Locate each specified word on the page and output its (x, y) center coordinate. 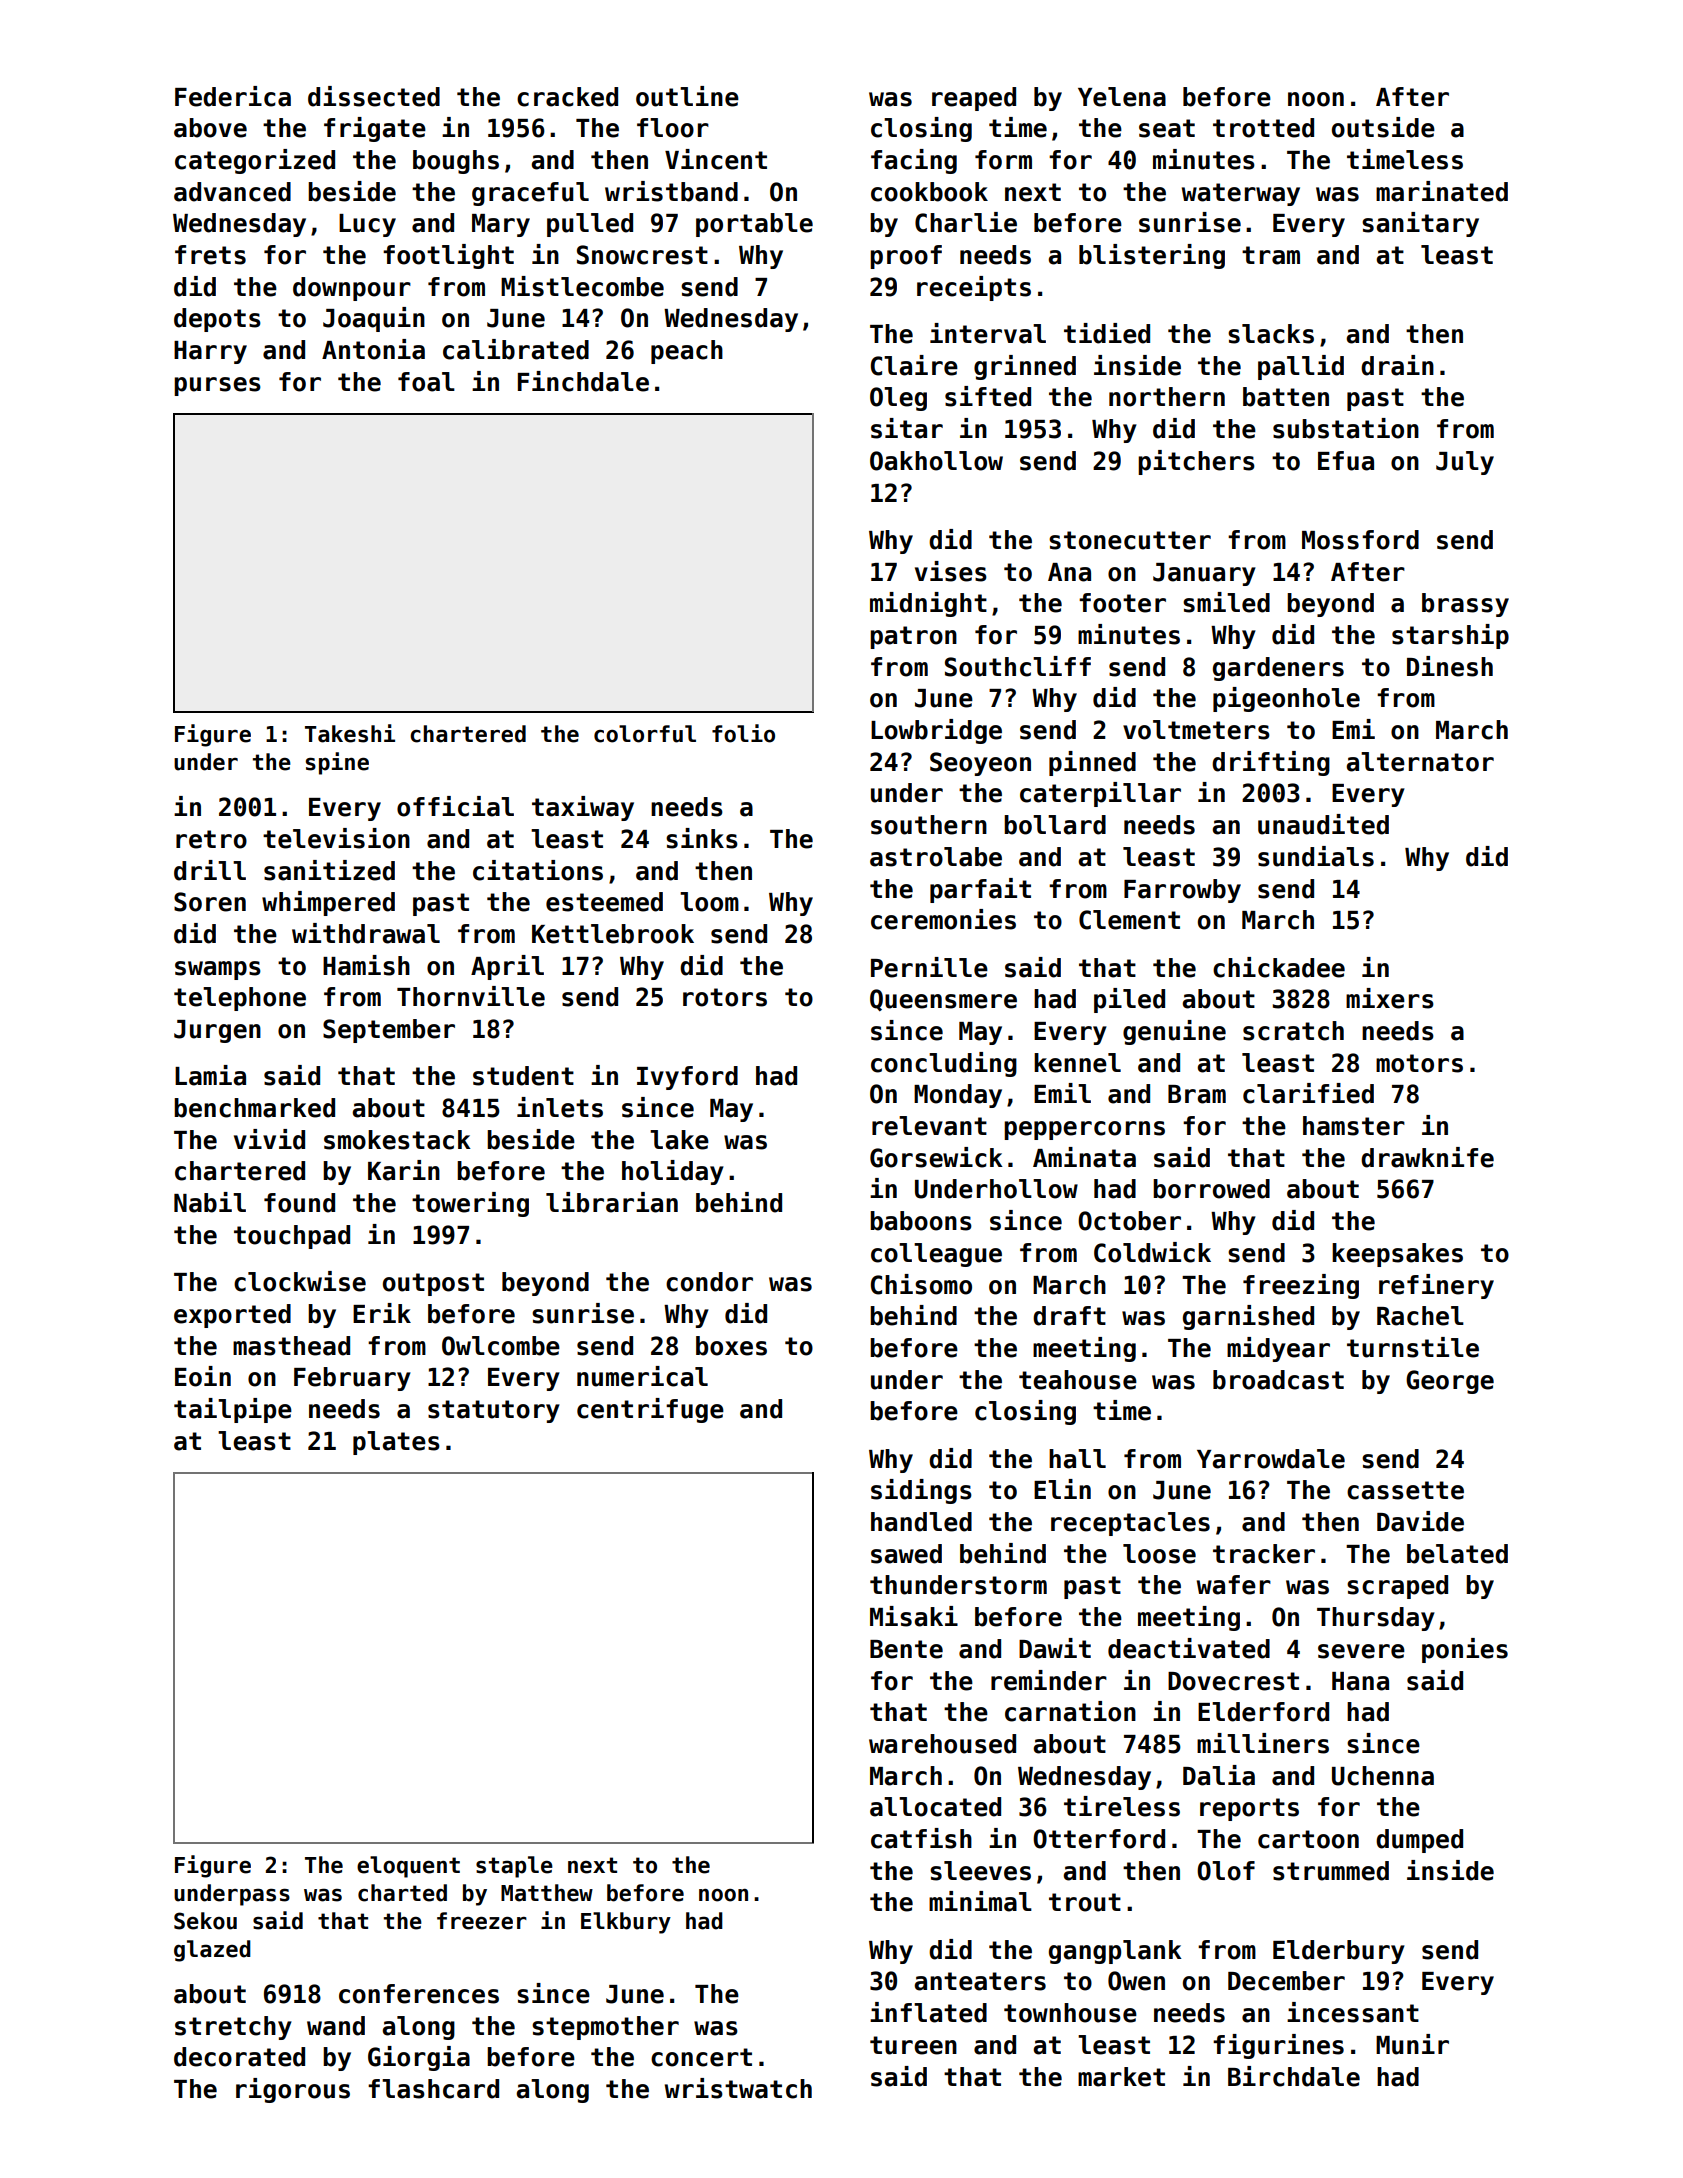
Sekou (205, 1921)
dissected (374, 96)
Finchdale (583, 381)
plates (396, 1443)
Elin (1062, 1489)
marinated (1442, 191)
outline (687, 96)
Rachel (1420, 1316)
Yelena (1122, 97)
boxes (731, 1346)
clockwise (300, 1281)
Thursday (1376, 1619)
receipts (974, 288)
